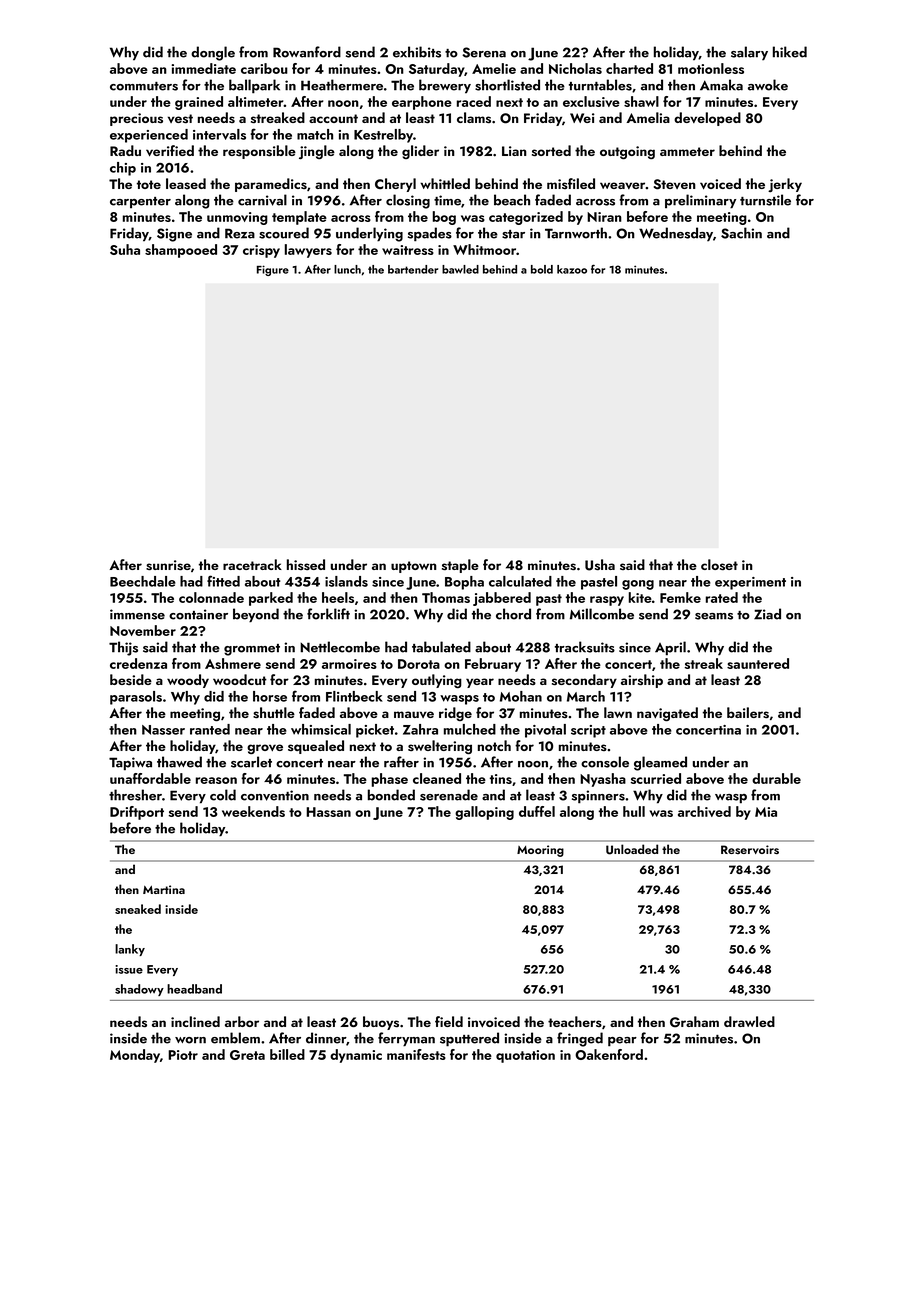 The image size is (924, 1308). What do you see at coordinates (460, 566) in the document?
I see `staple` at bounding box center [460, 566].
